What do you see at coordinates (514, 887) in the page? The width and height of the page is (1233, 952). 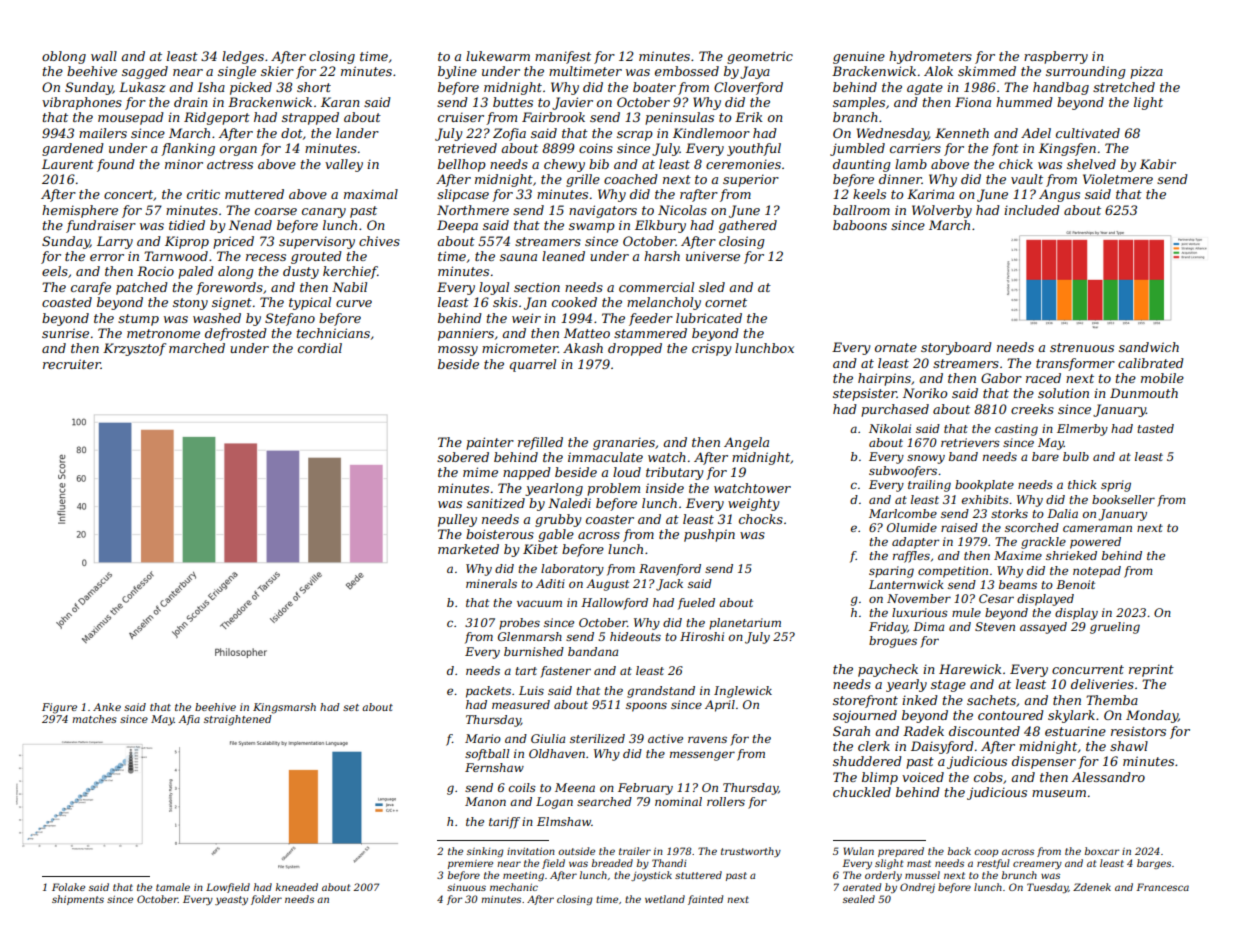 I see `mechanic` at bounding box center [514, 887].
